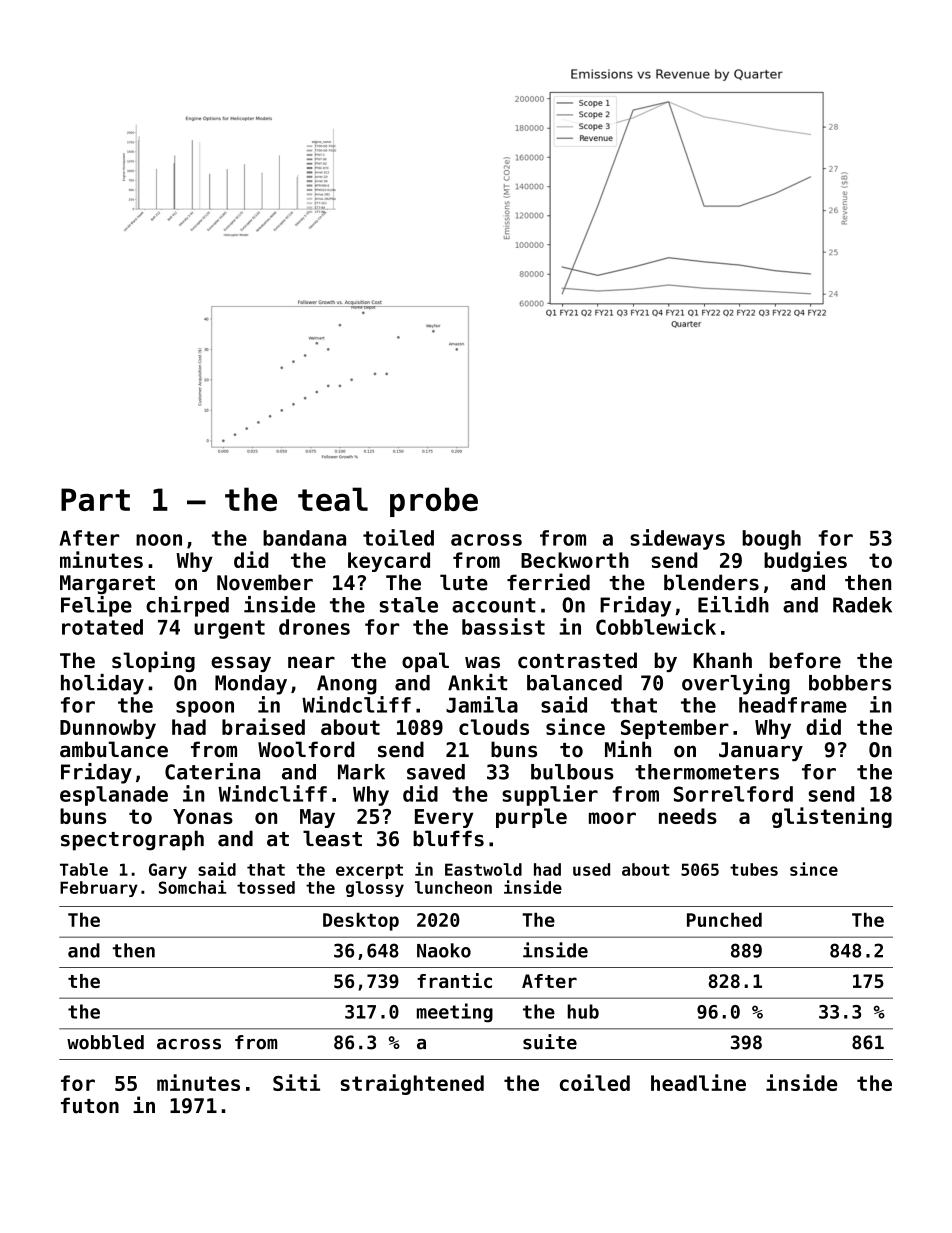  Describe the element at coordinates (771, 540) in the screenshot. I see `bough` at that location.
